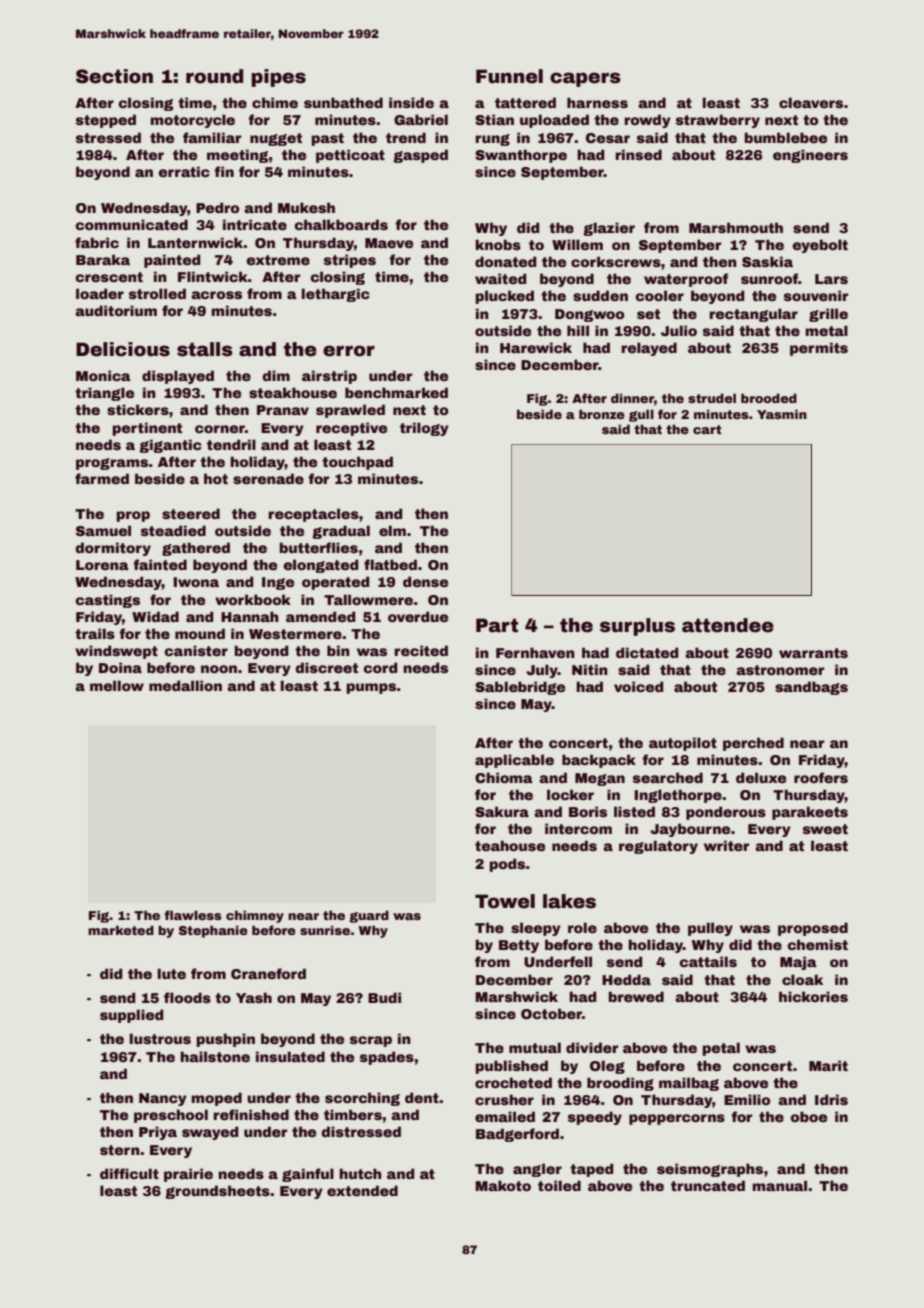 The width and height of the screenshot is (924, 1308). I want to click on rung, so click(492, 140).
